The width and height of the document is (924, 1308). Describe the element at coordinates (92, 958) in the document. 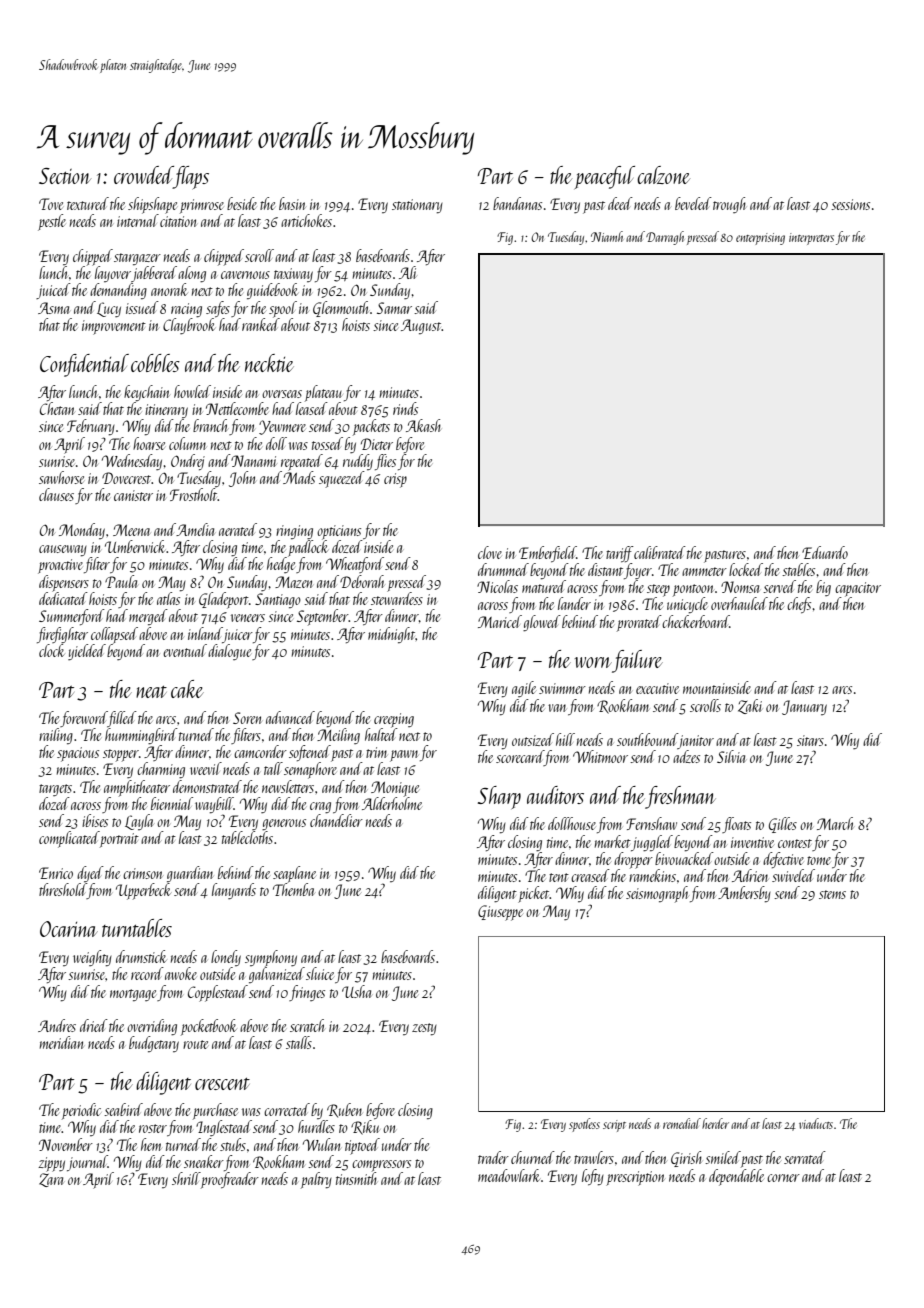

I see `weighty` at that location.
